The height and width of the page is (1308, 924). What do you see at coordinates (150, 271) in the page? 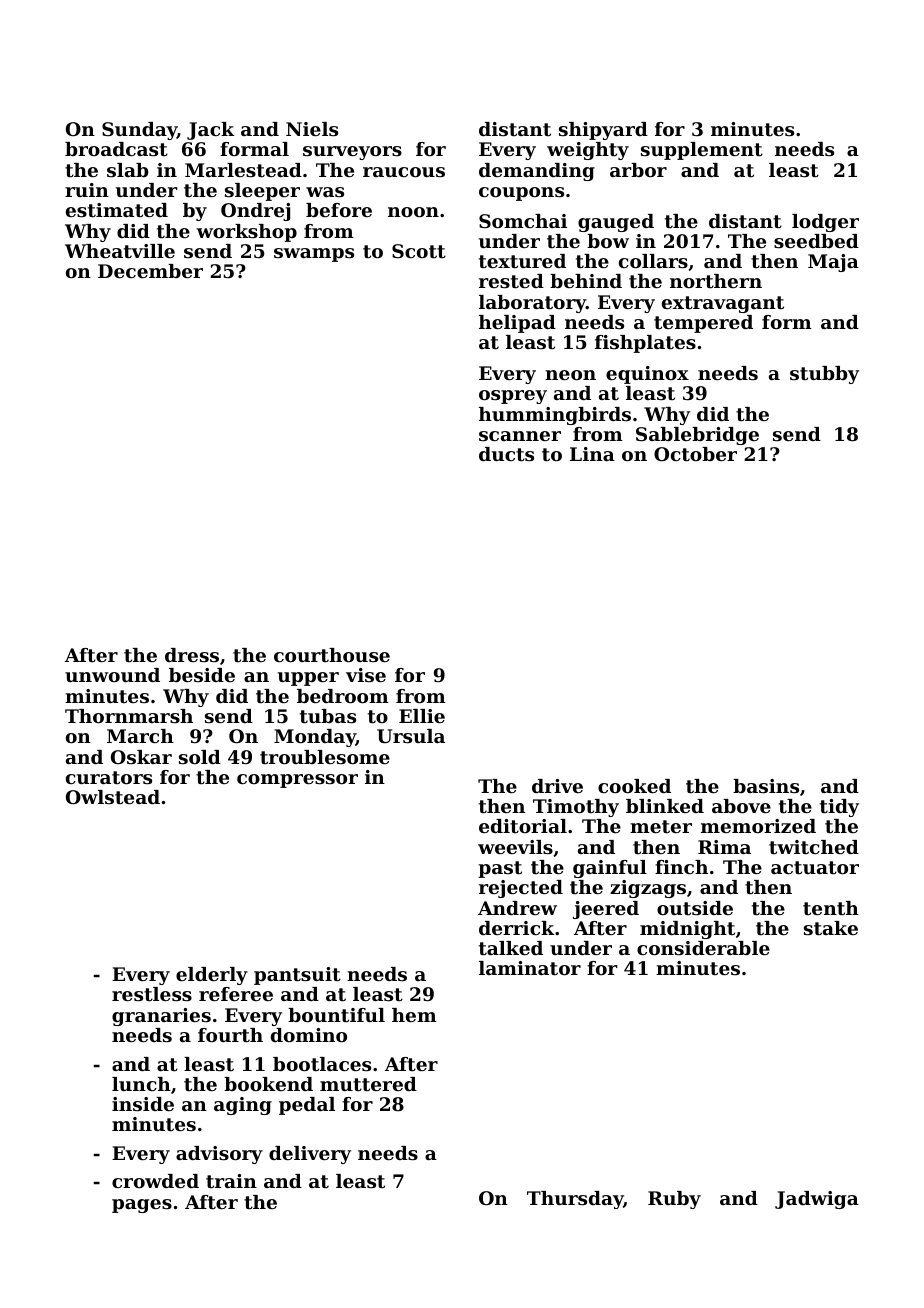
I see `December` at bounding box center [150, 271].
